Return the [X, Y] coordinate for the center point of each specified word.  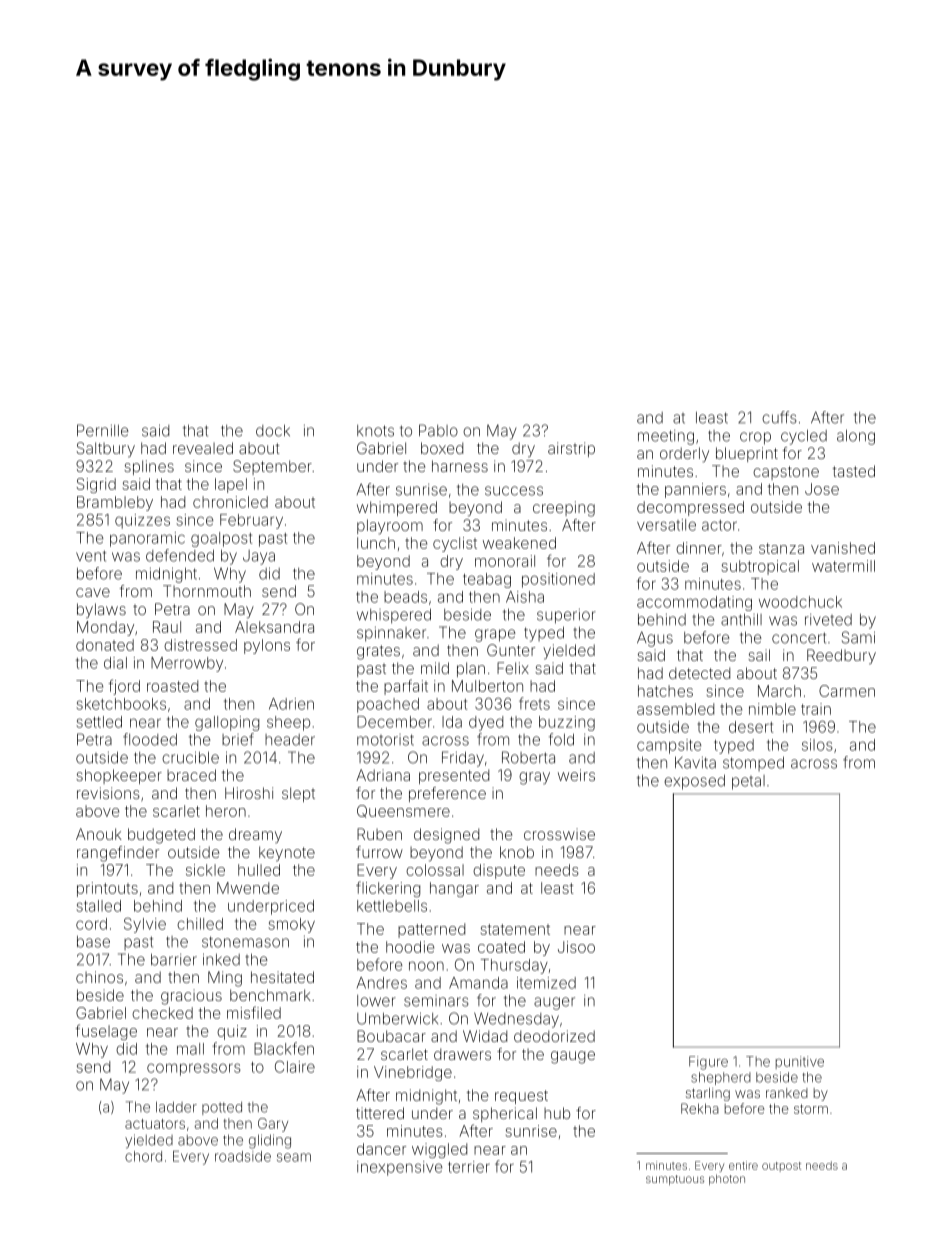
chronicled [230, 502]
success [514, 491]
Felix [513, 668]
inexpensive [400, 1168]
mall [190, 1049]
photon [727, 1179]
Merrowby [187, 664]
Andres [382, 983]
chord [143, 1156]
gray [534, 778]
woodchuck [800, 602]
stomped [753, 763]
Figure [708, 1063]
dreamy [255, 835]
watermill [843, 566]
